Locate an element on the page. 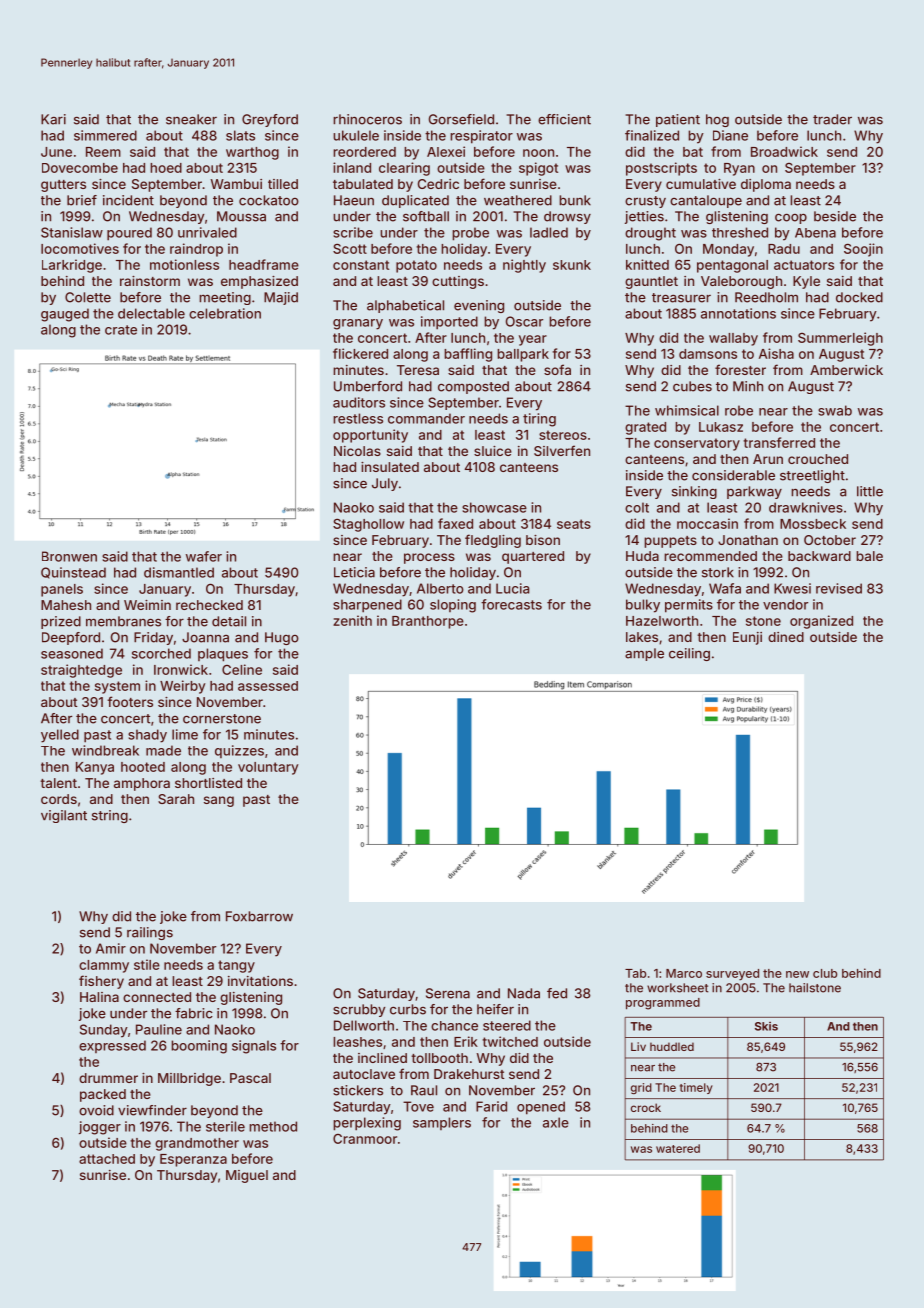 This document has width=924, height=1308. voluntary is located at coordinates (268, 768).
